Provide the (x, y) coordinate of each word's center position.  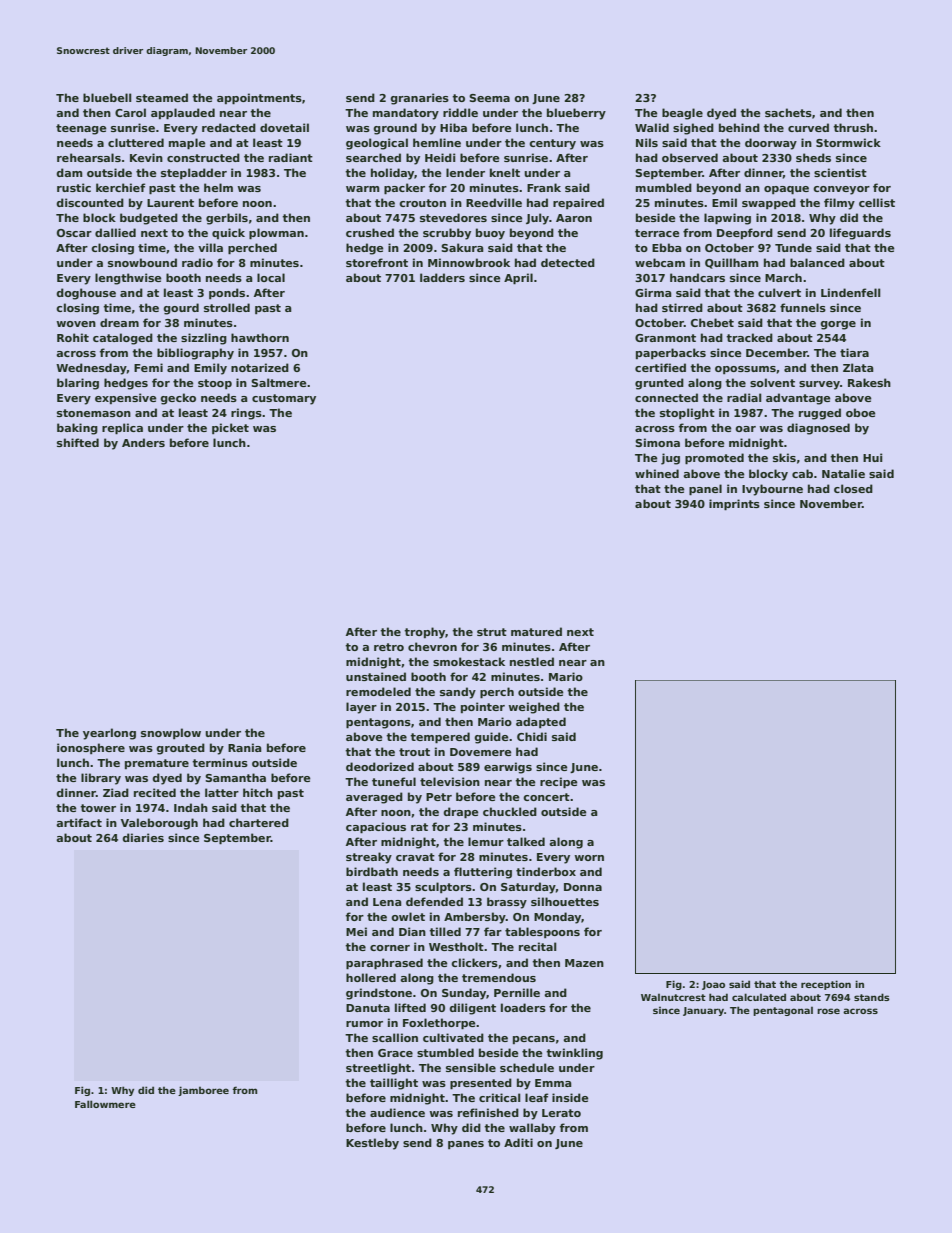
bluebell (107, 97)
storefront (377, 262)
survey (819, 385)
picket (230, 428)
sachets (788, 112)
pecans (534, 1040)
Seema (489, 98)
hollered (371, 977)
